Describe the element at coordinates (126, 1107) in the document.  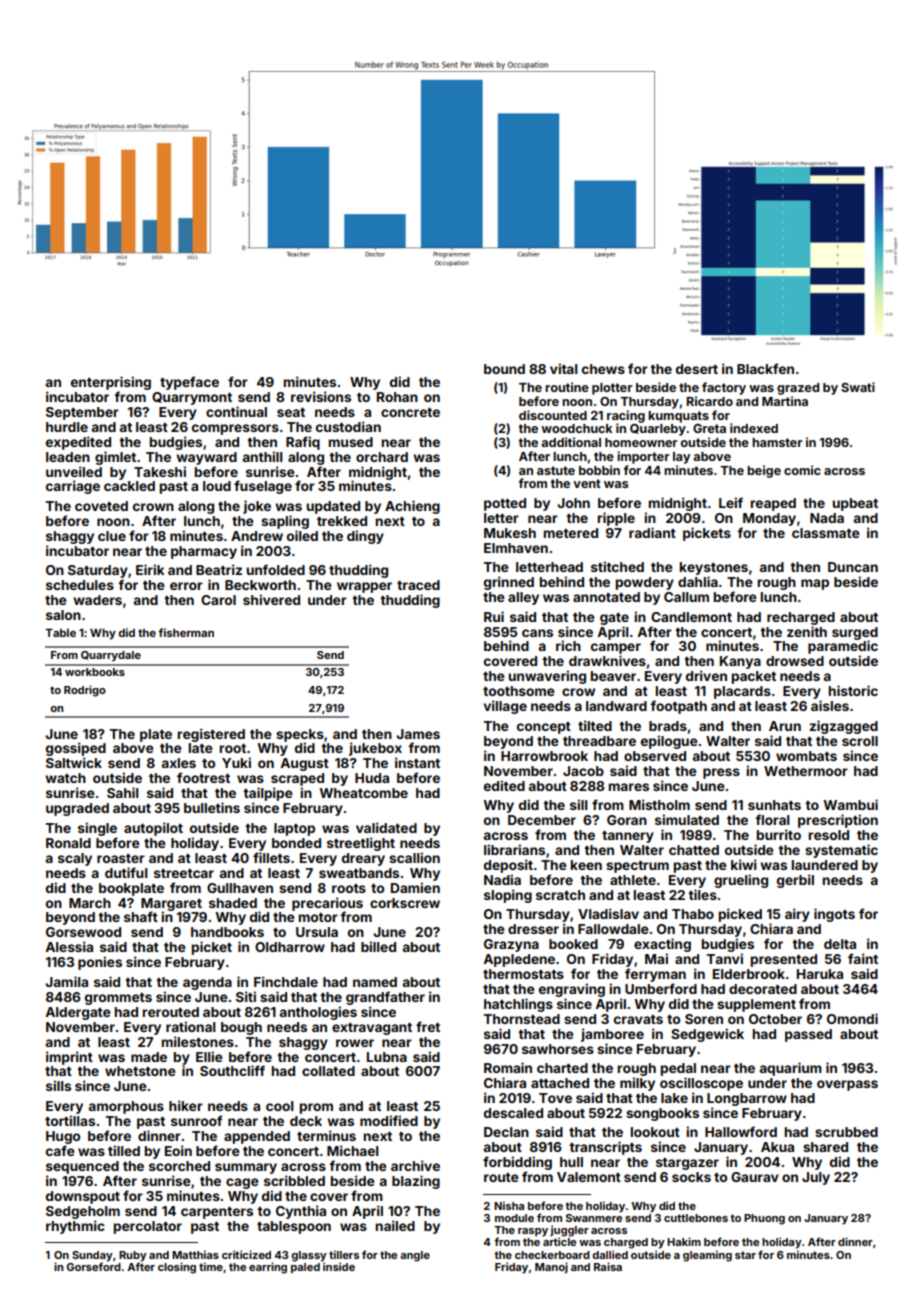
I see `amorphous` at that location.
